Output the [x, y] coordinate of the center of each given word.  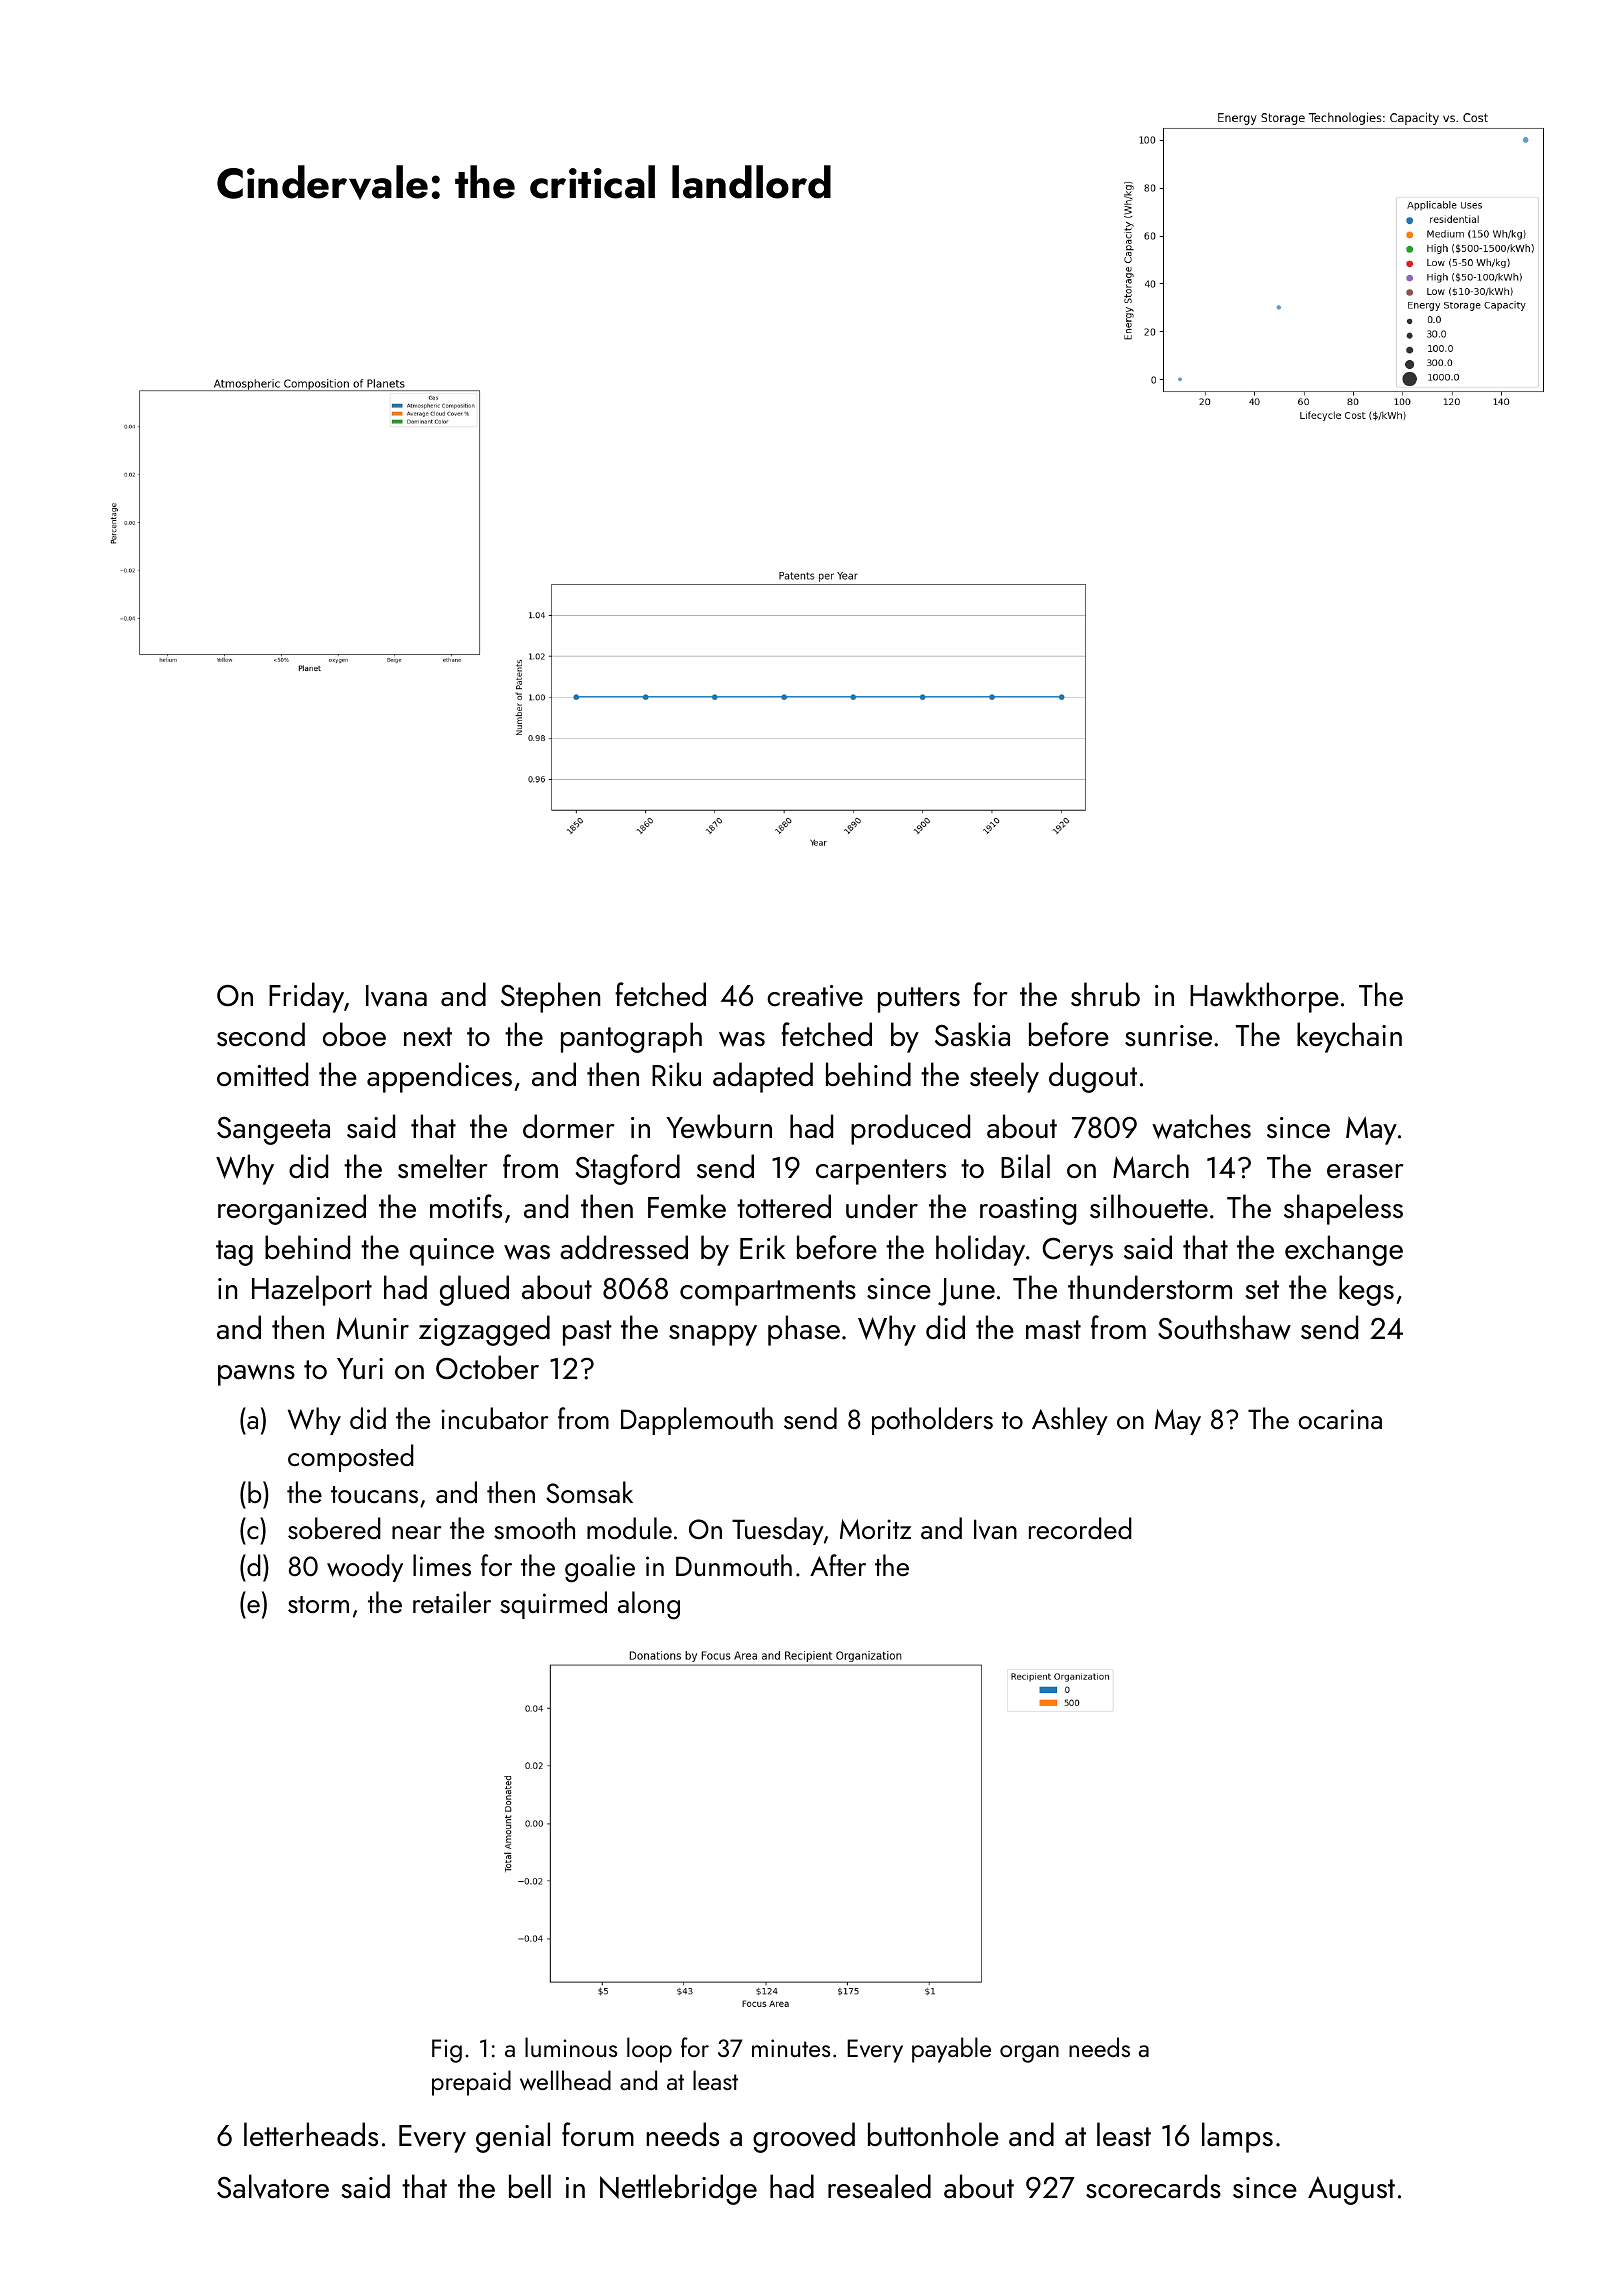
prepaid [471, 2083]
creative [815, 996]
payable [951, 2050]
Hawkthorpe [1264, 997]
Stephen [550, 997]
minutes [791, 2048]
